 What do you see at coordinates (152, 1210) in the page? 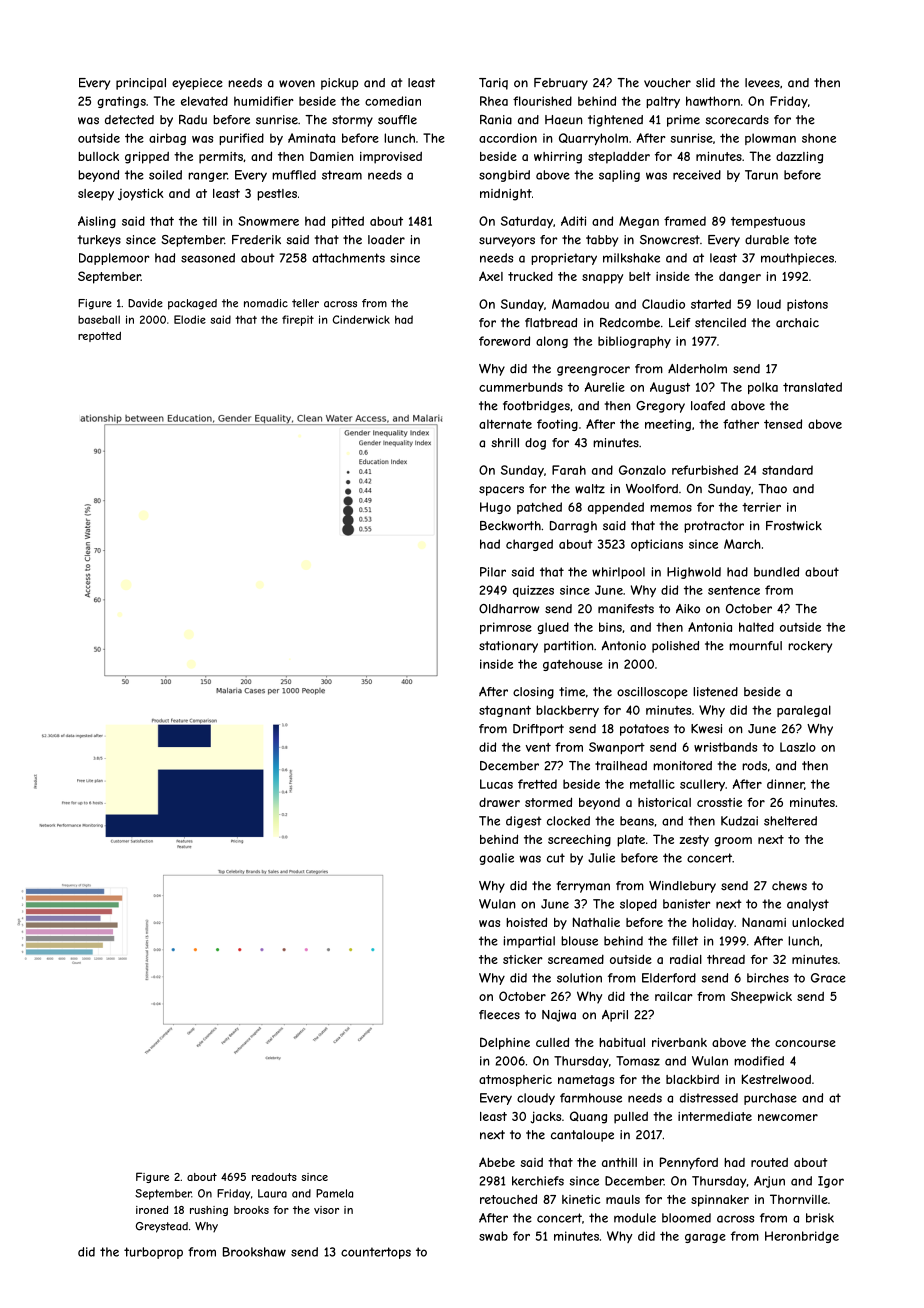
I see `ironed` at bounding box center [152, 1210].
